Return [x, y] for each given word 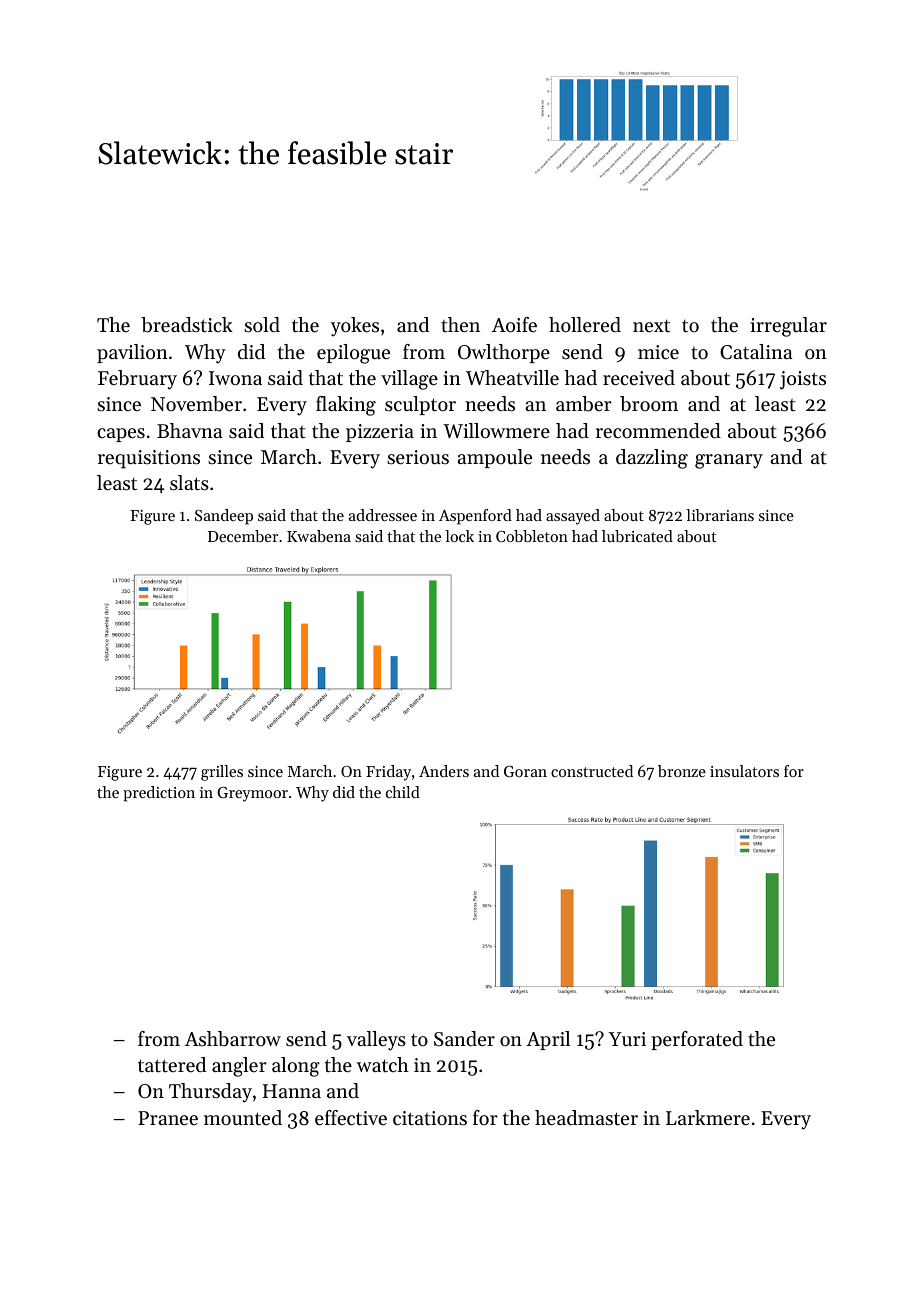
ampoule [494, 458]
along [296, 1067]
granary [729, 461]
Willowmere [496, 431]
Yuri [627, 1039]
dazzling [652, 459]
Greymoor [252, 794]
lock [459, 536]
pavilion [132, 353]
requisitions [149, 459]
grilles [222, 773]
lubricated [637, 536]
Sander [464, 1039]
